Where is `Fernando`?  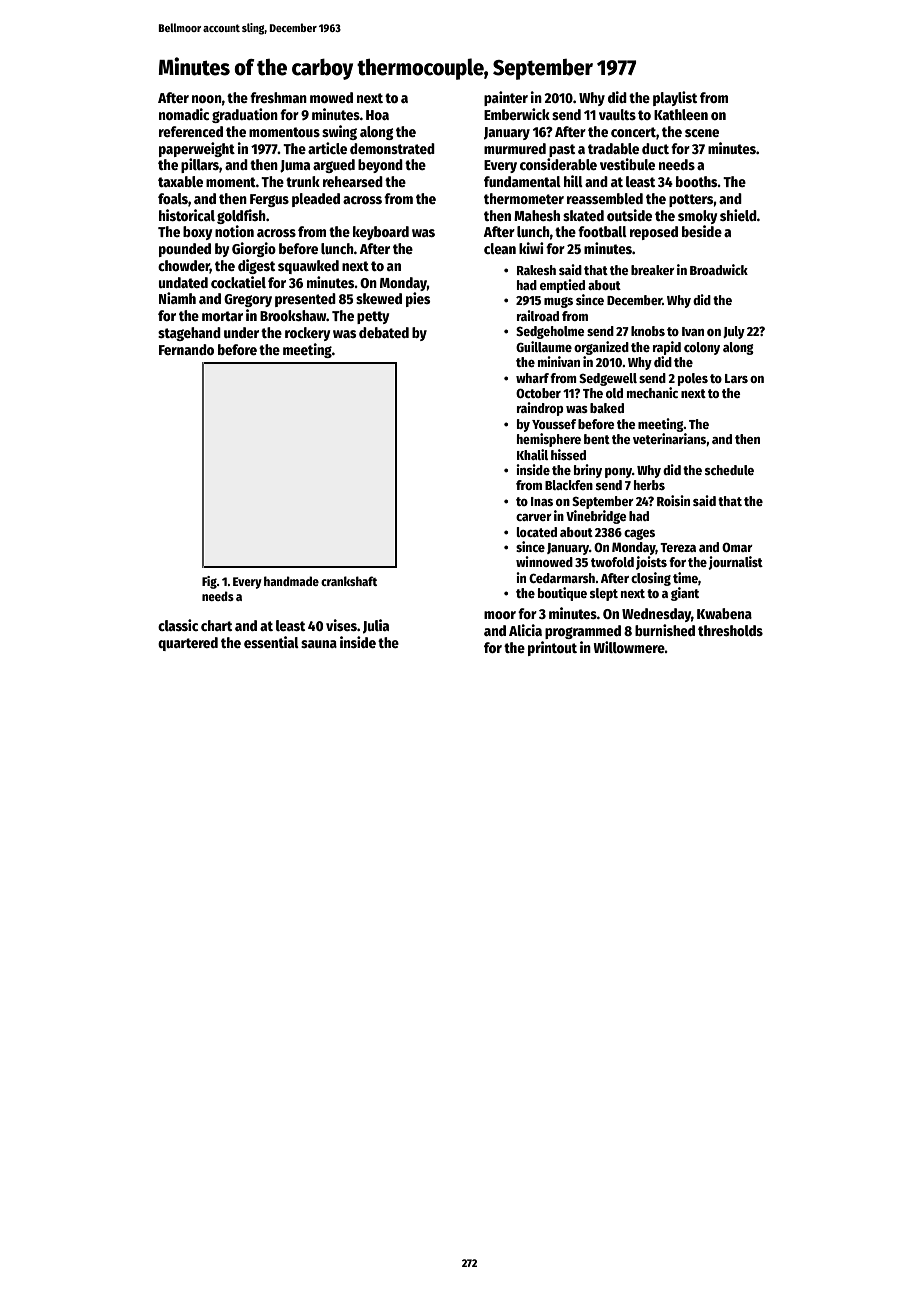
Fernando is located at coordinates (186, 349).
